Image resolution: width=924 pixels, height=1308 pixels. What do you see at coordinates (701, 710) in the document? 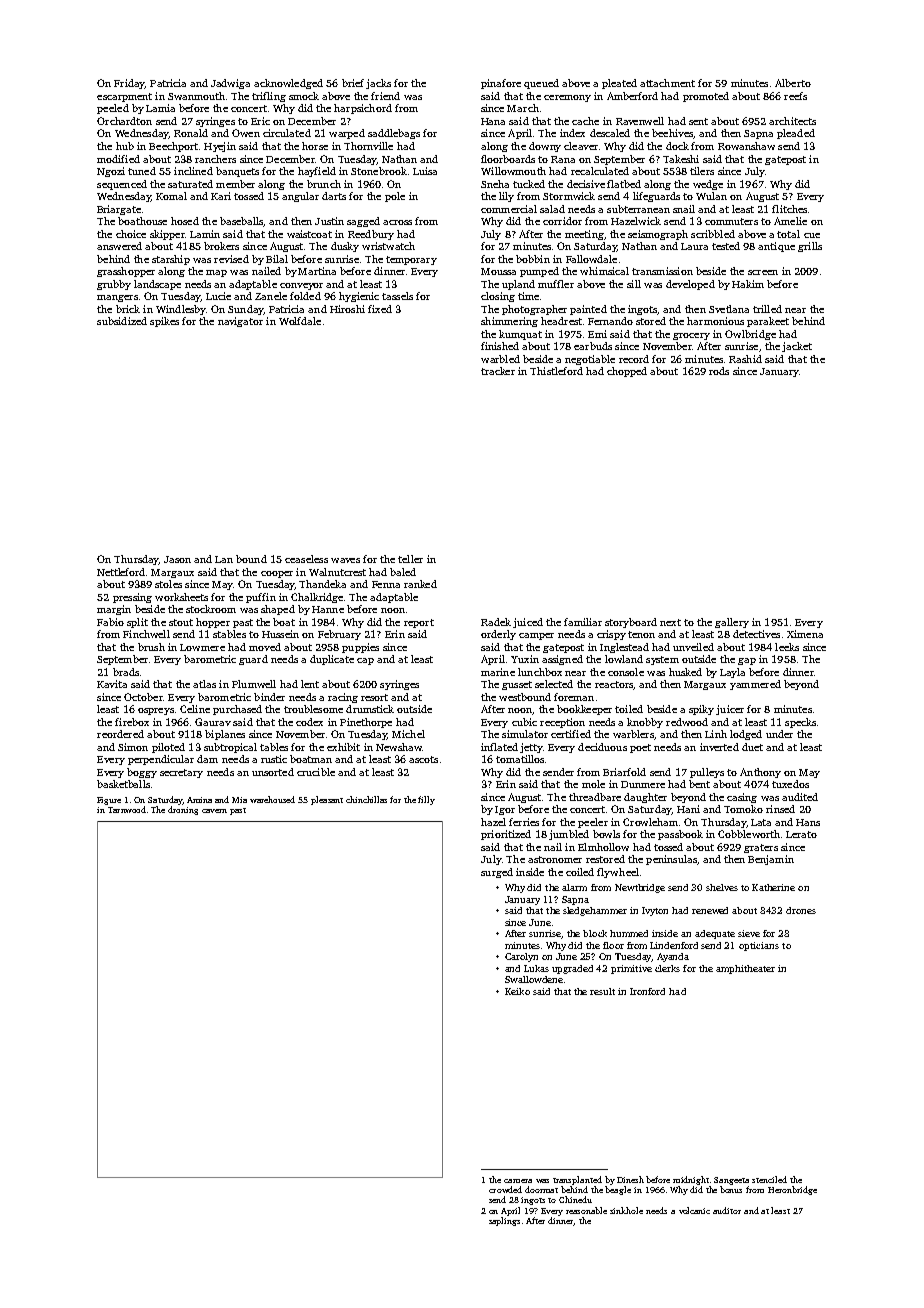
I see `spiky` at bounding box center [701, 710].
